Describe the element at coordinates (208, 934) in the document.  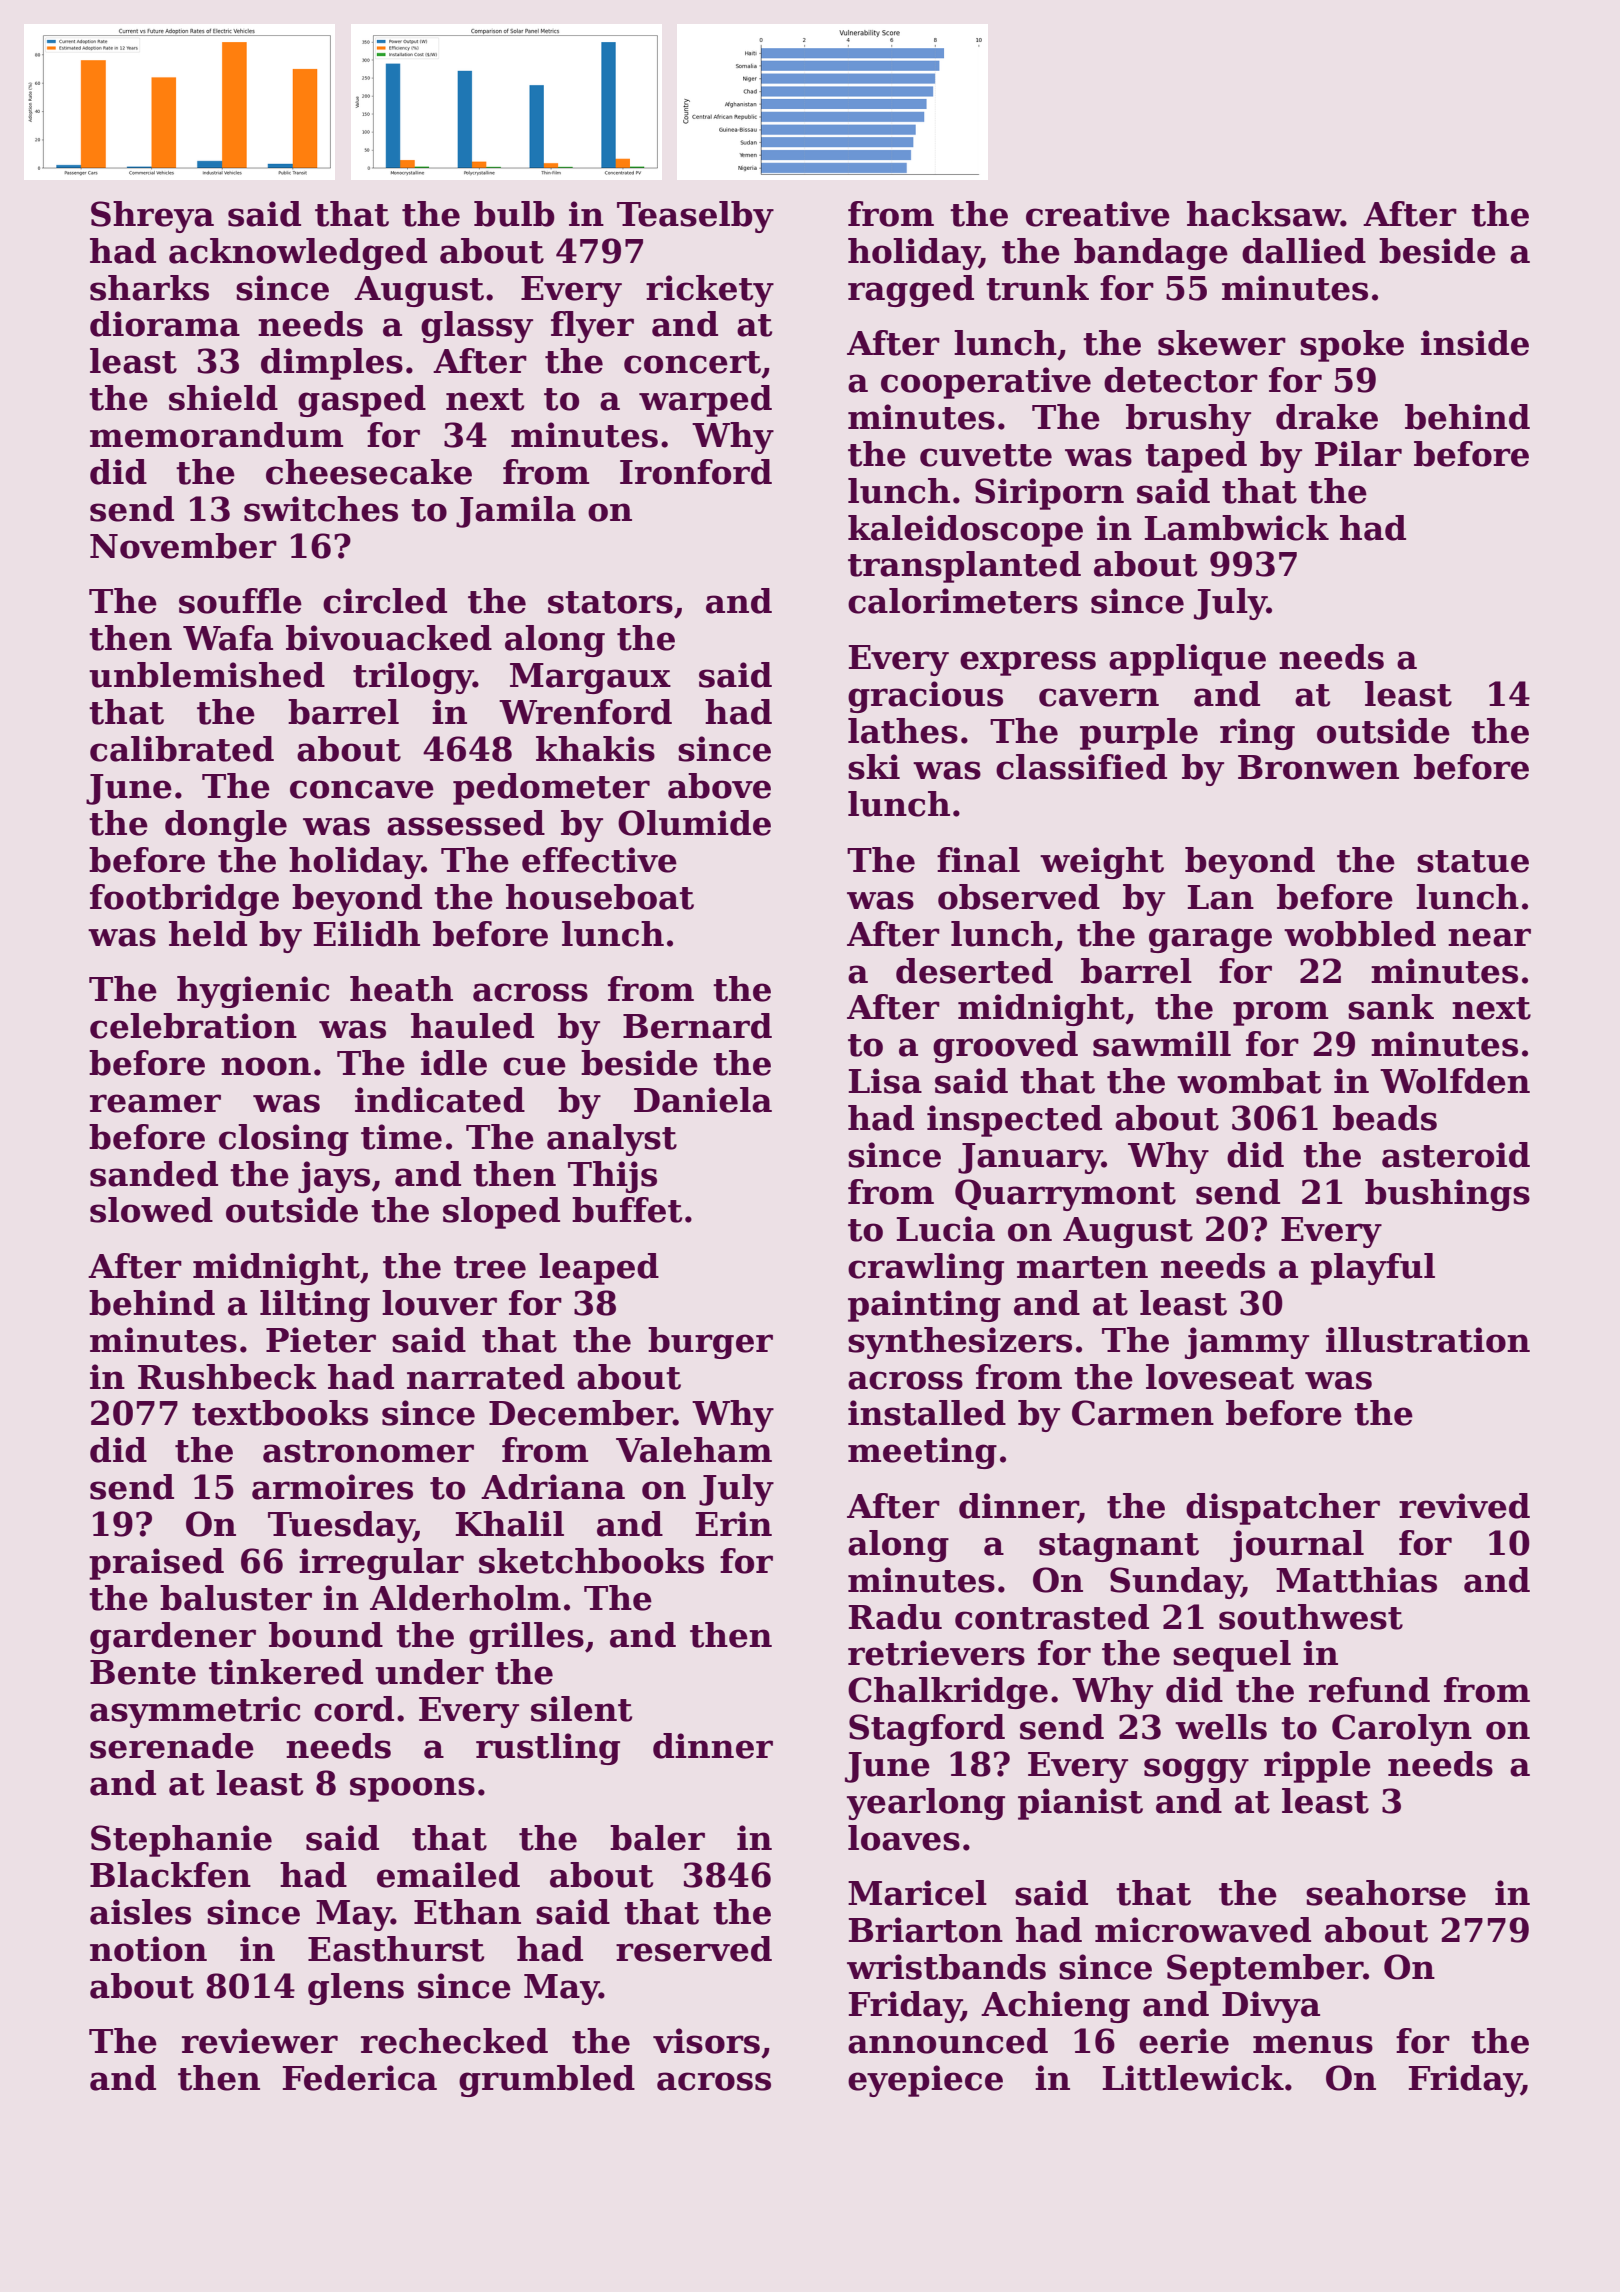
I see `held` at that location.
